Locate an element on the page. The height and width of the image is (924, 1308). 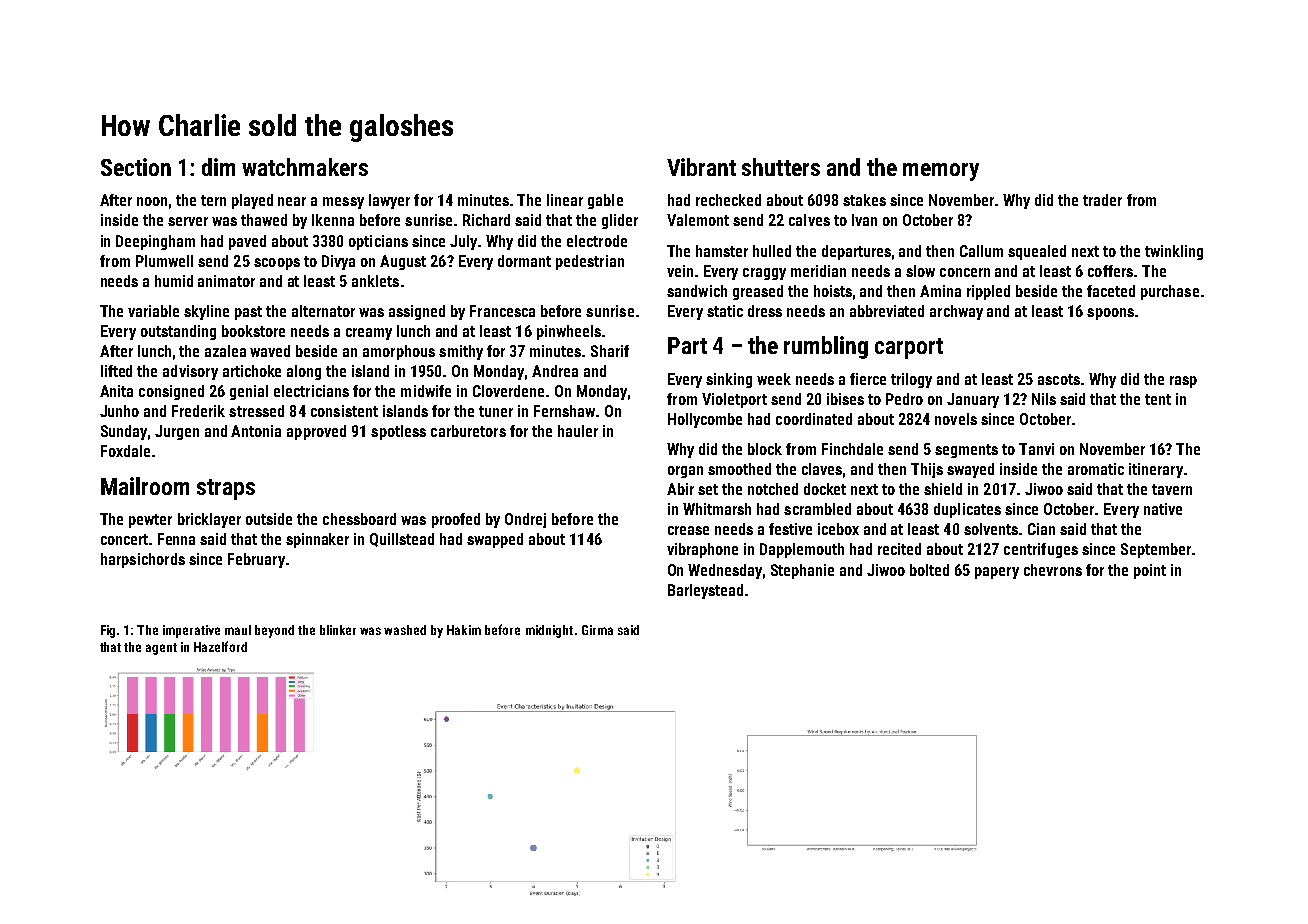
dim is located at coordinates (218, 167).
